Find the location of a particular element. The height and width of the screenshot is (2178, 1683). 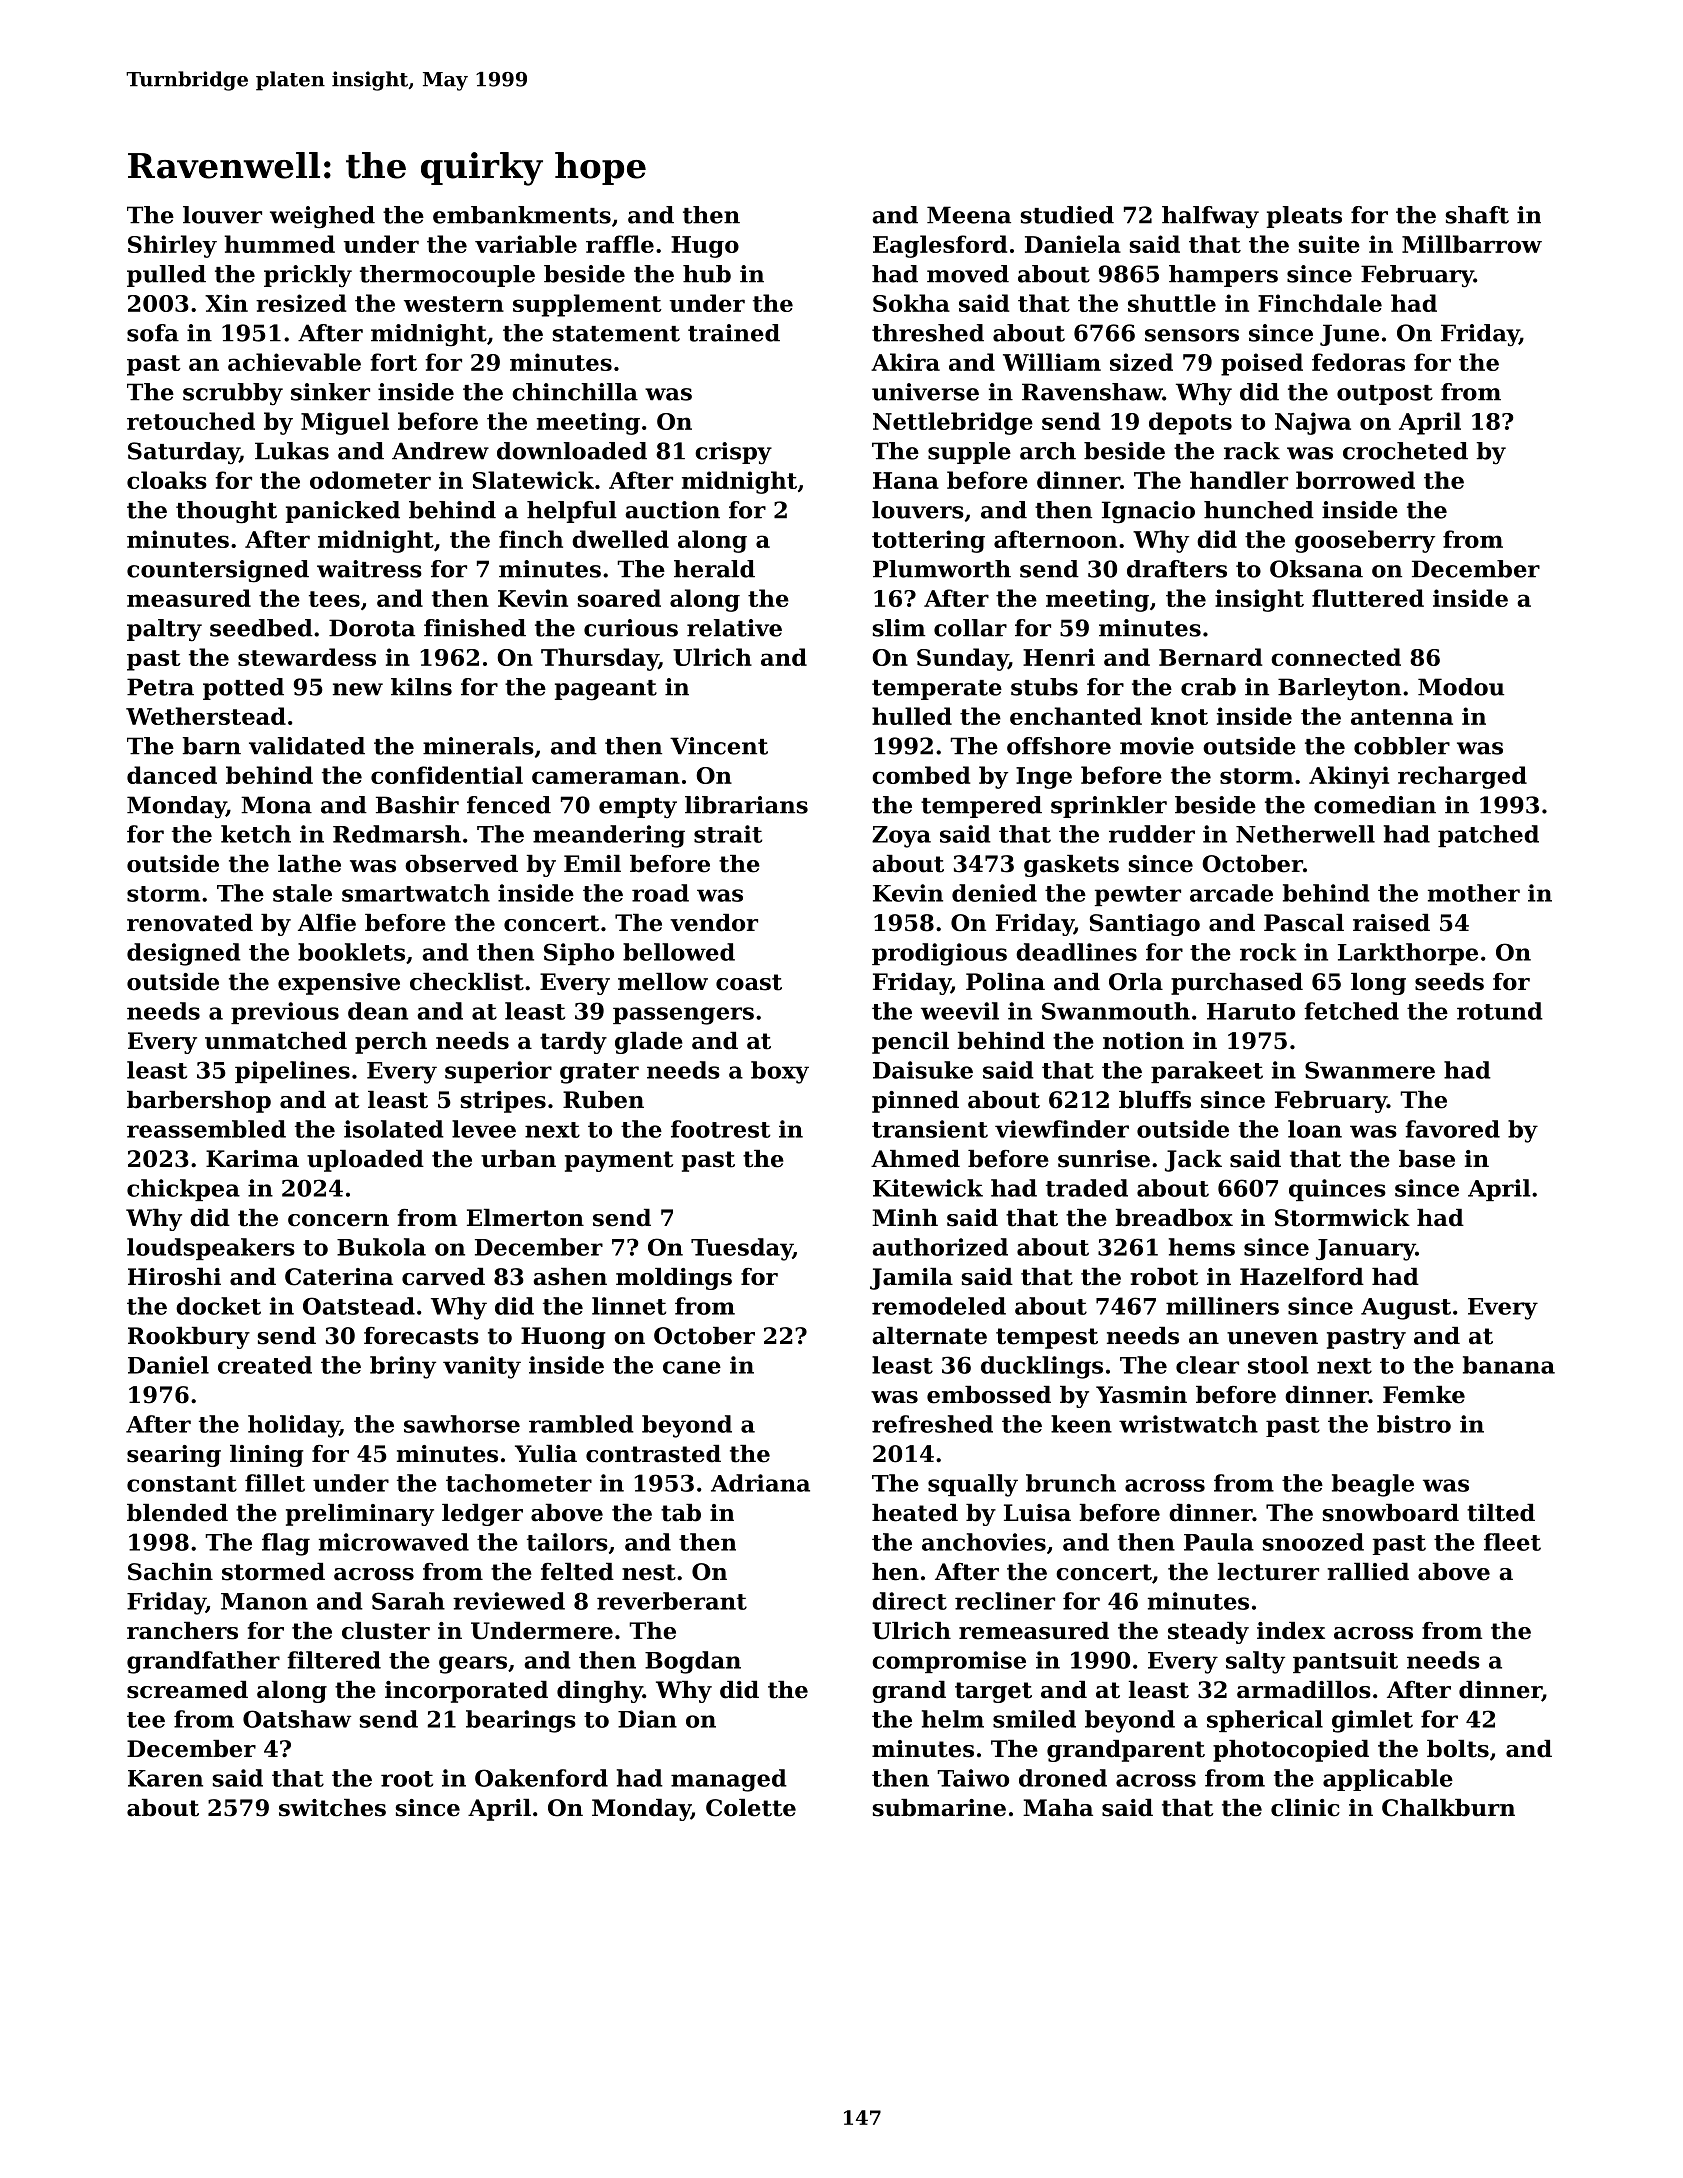

switches is located at coordinates (332, 1808).
